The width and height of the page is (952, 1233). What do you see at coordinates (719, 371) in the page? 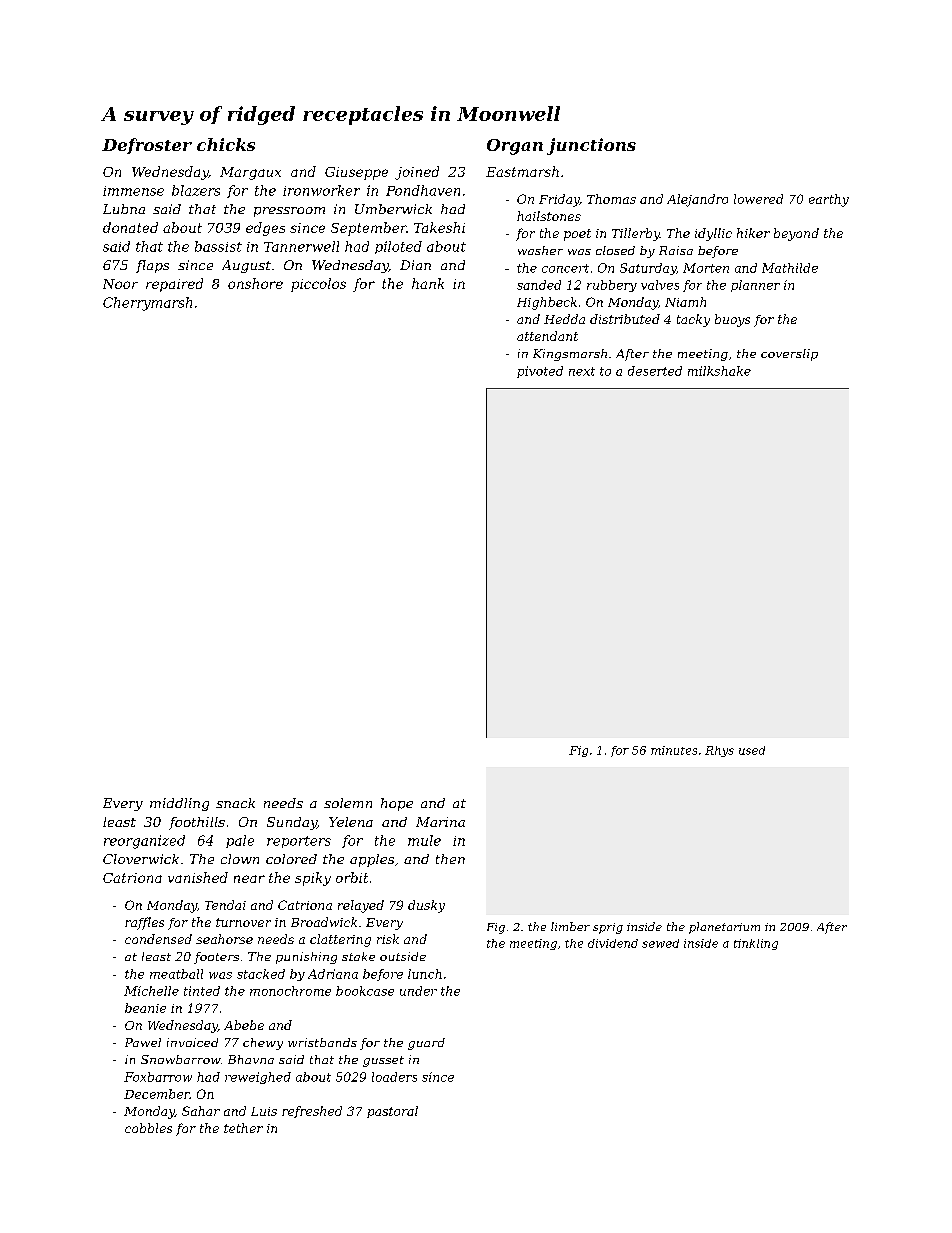
I see `milkshake` at bounding box center [719, 371].
